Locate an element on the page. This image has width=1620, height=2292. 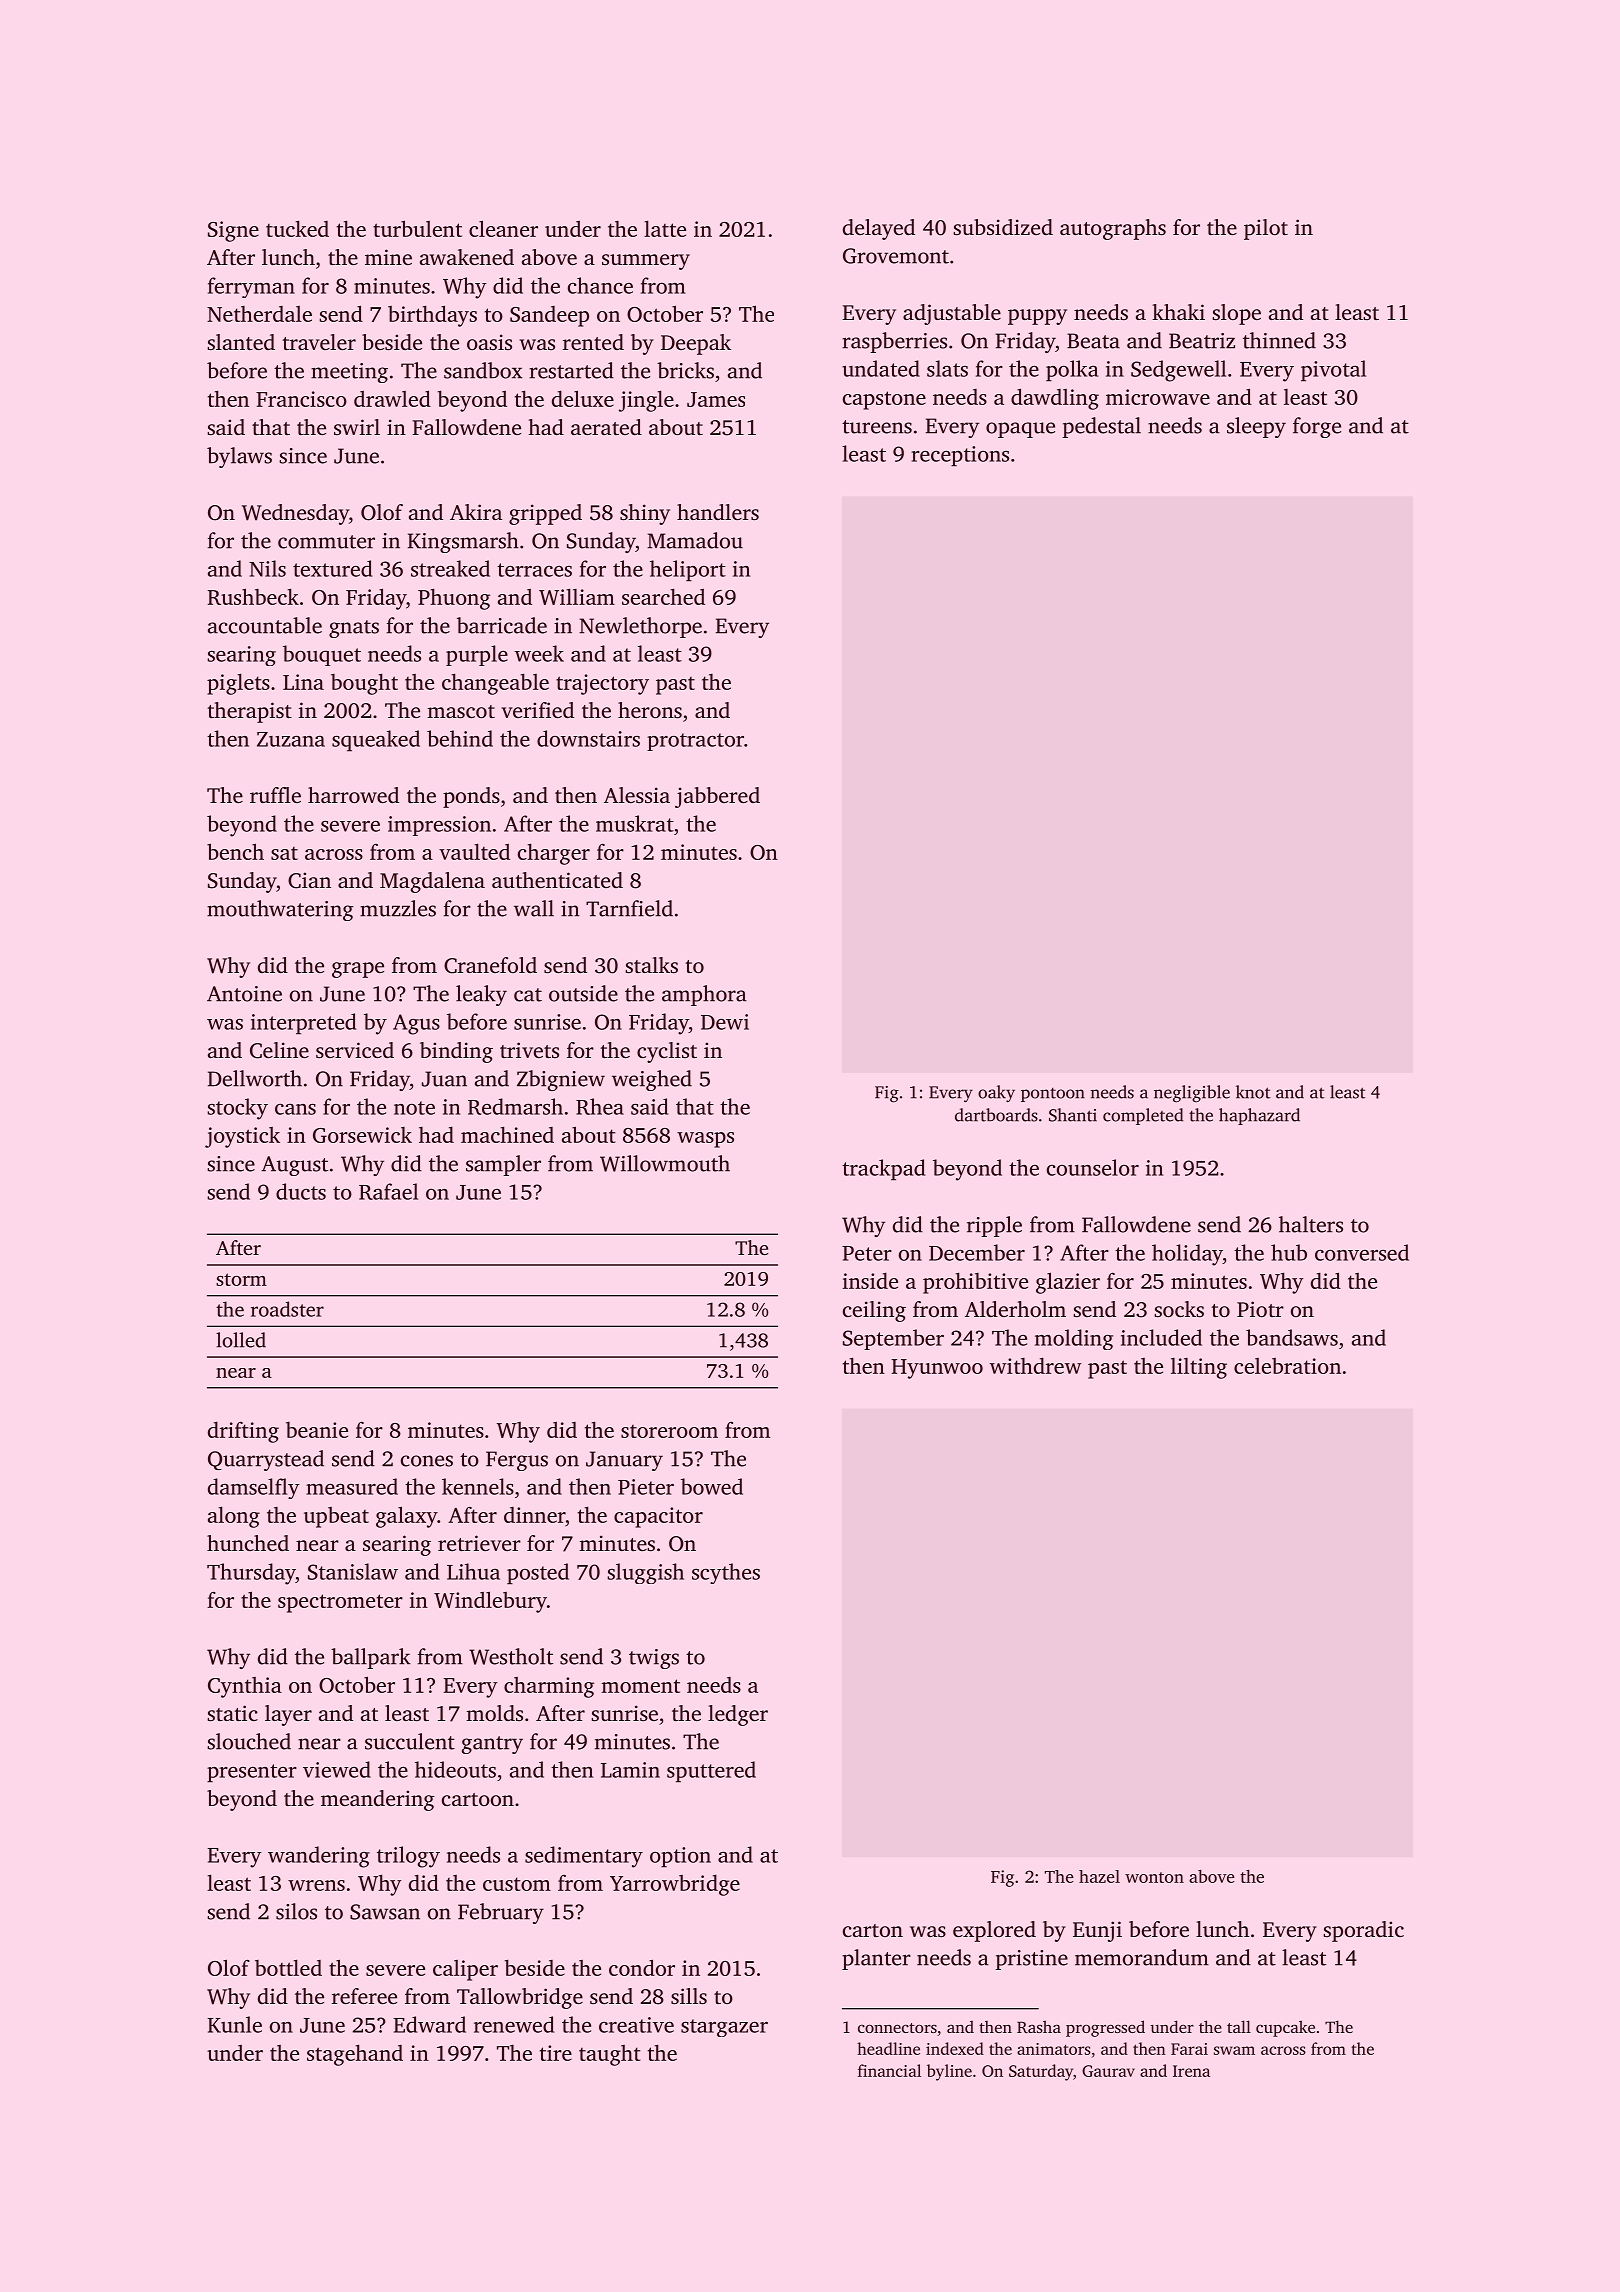
slope is located at coordinates (1236, 314).
